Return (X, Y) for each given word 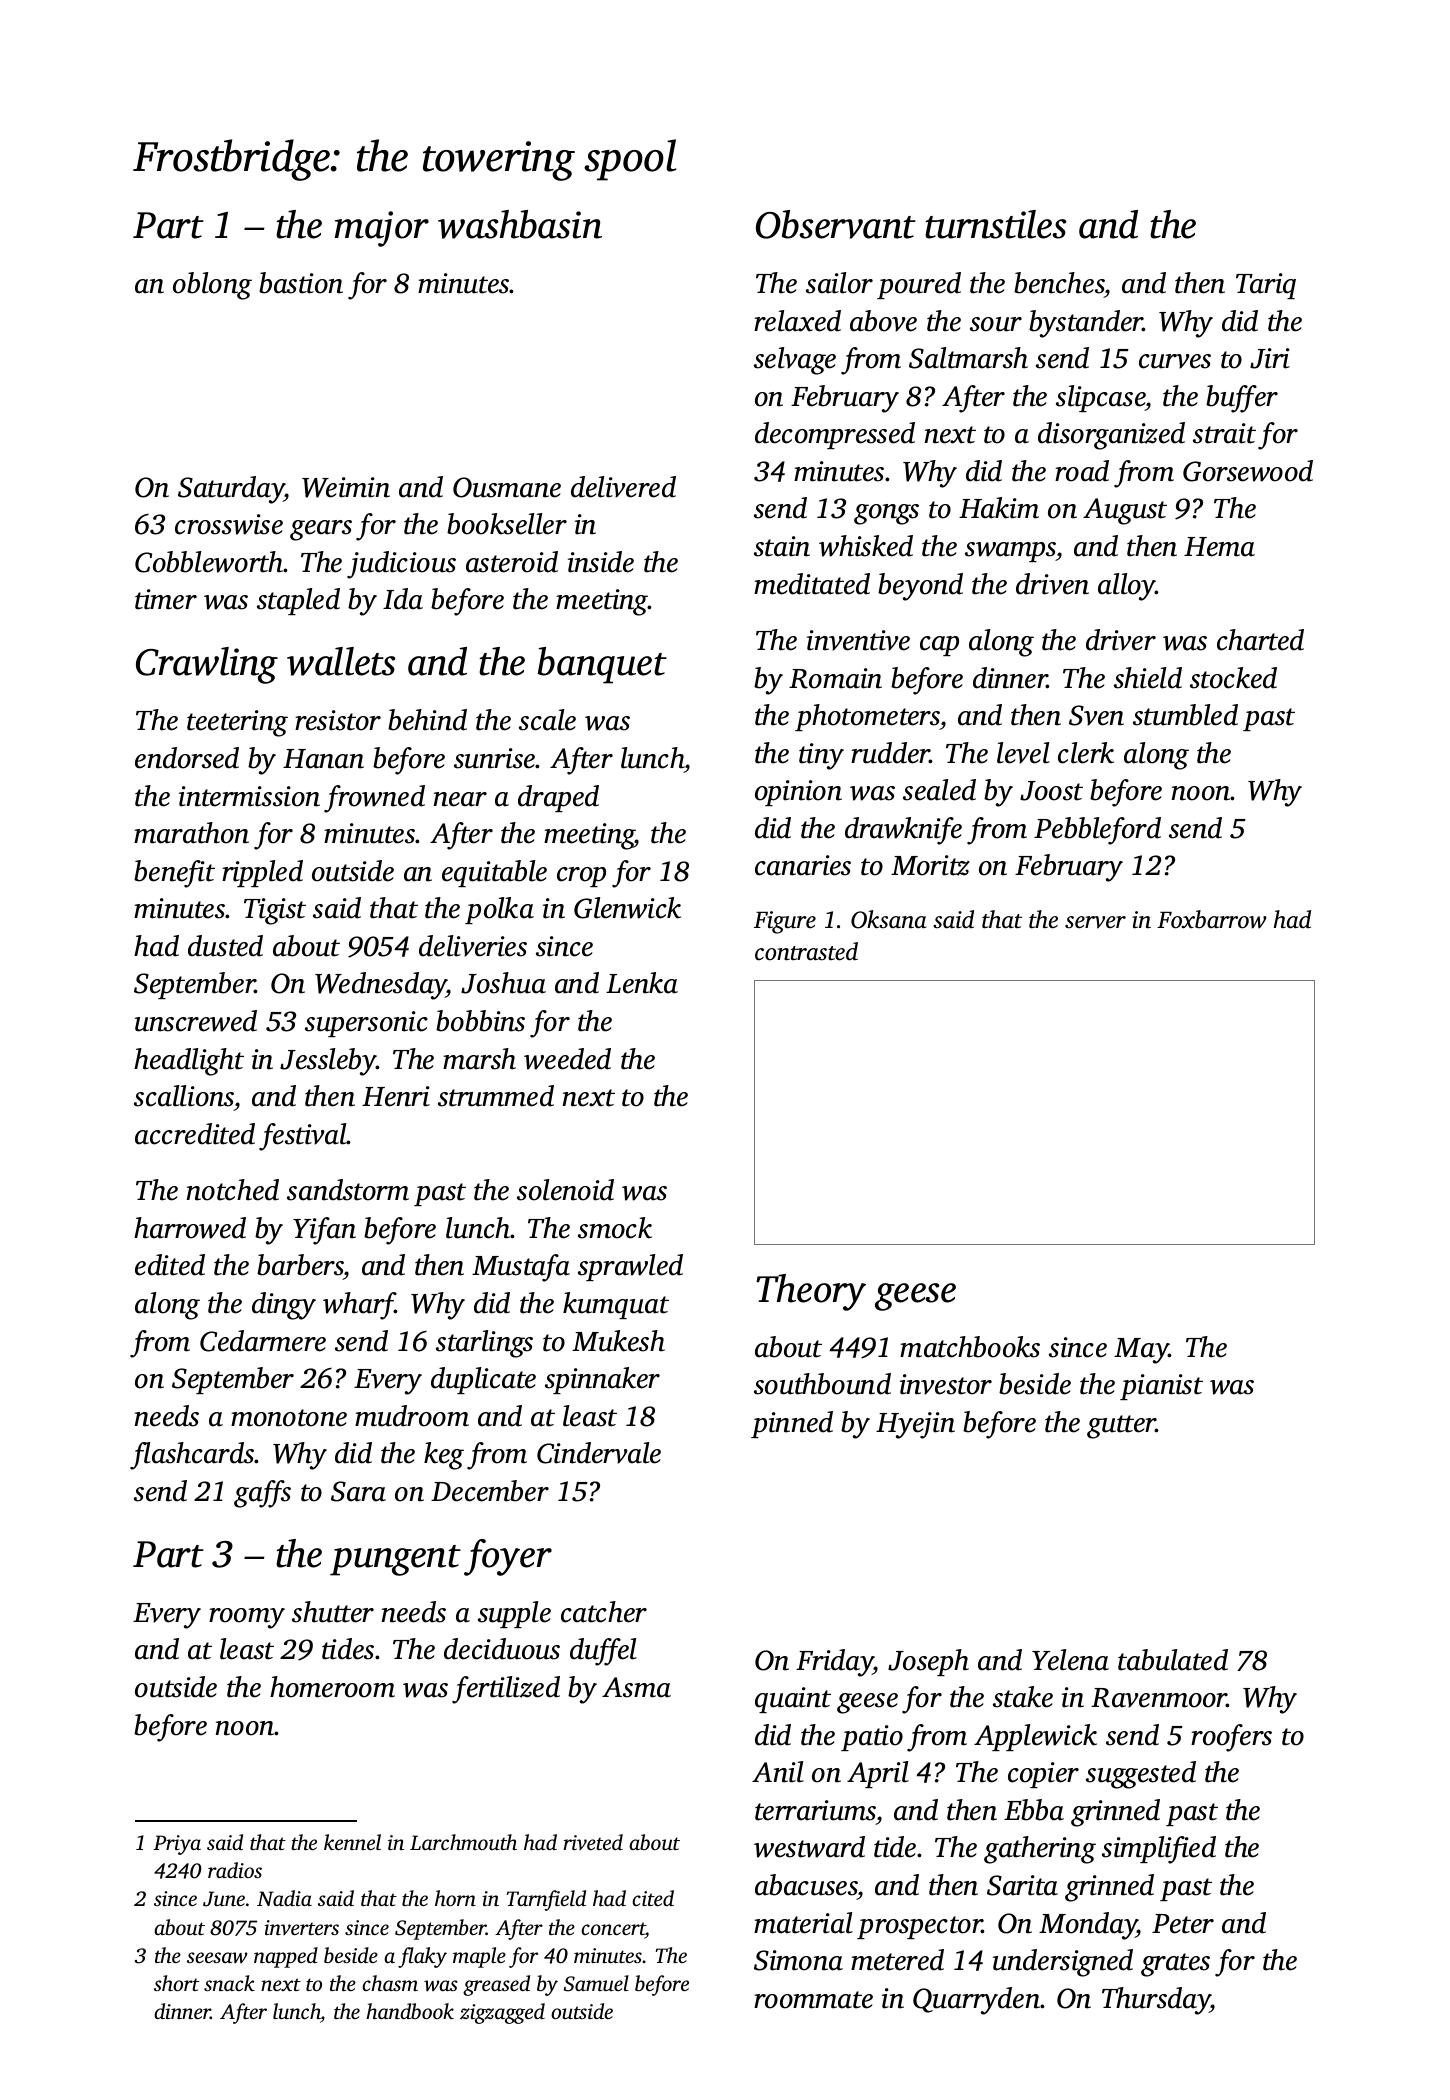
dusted (225, 946)
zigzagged (502, 2013)
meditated (812, 584)
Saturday (231, 490)
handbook (410, 2011)
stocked (1233, 678)
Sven (1096, 715)
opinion (798, 793)
